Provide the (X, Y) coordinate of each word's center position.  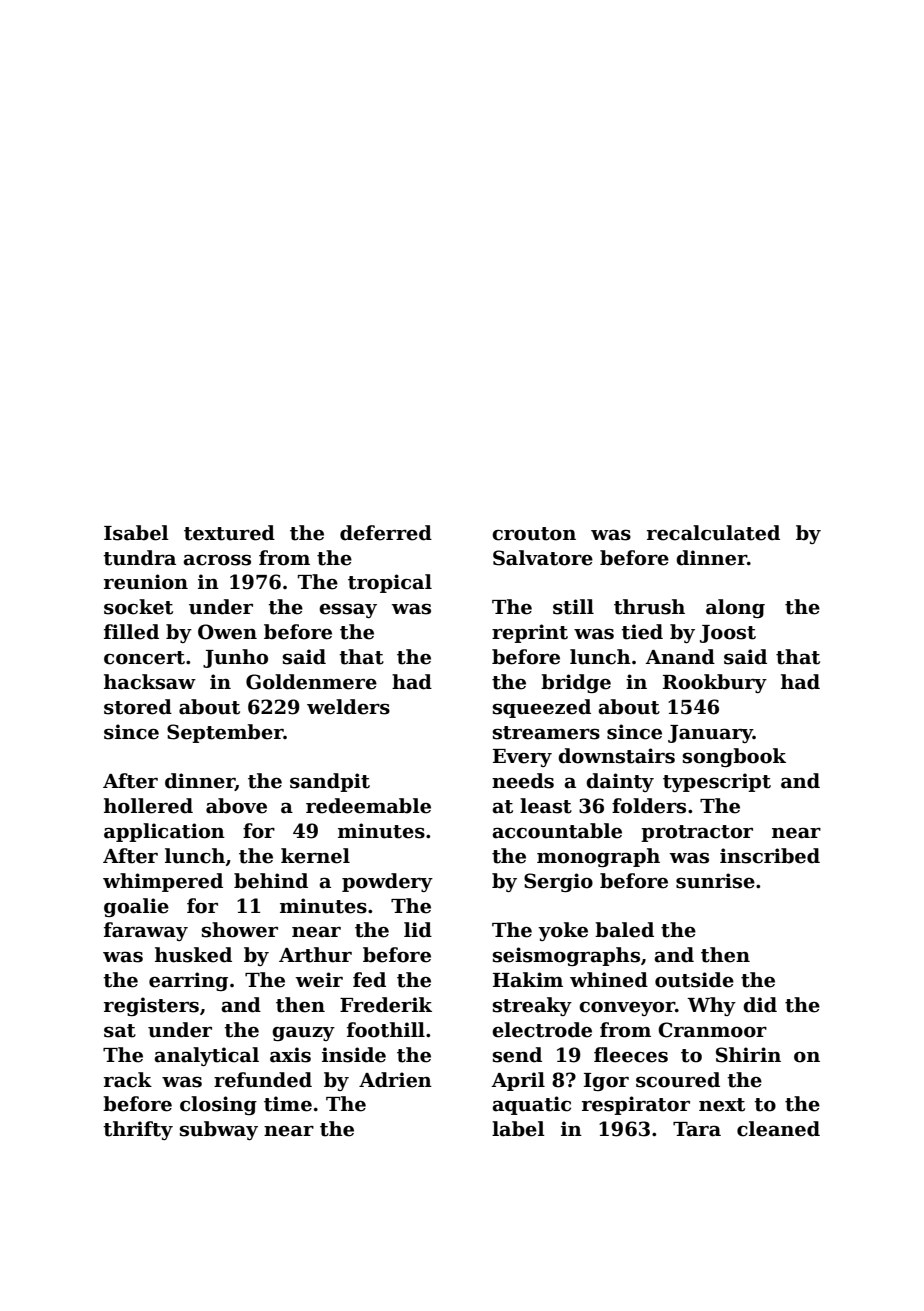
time (288, 1104)
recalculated (713, 533)
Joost (728, 634)
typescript (717, 782)
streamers (546, 733)
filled (131, 632)
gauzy (303, 1034)
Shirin (748, 1055)
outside (694, 980)
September (225, 733)
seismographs (566, 956)
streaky (532, 1006)
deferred (386, 533)
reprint (530, 633)
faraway (146, 931)
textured (229, 533)
